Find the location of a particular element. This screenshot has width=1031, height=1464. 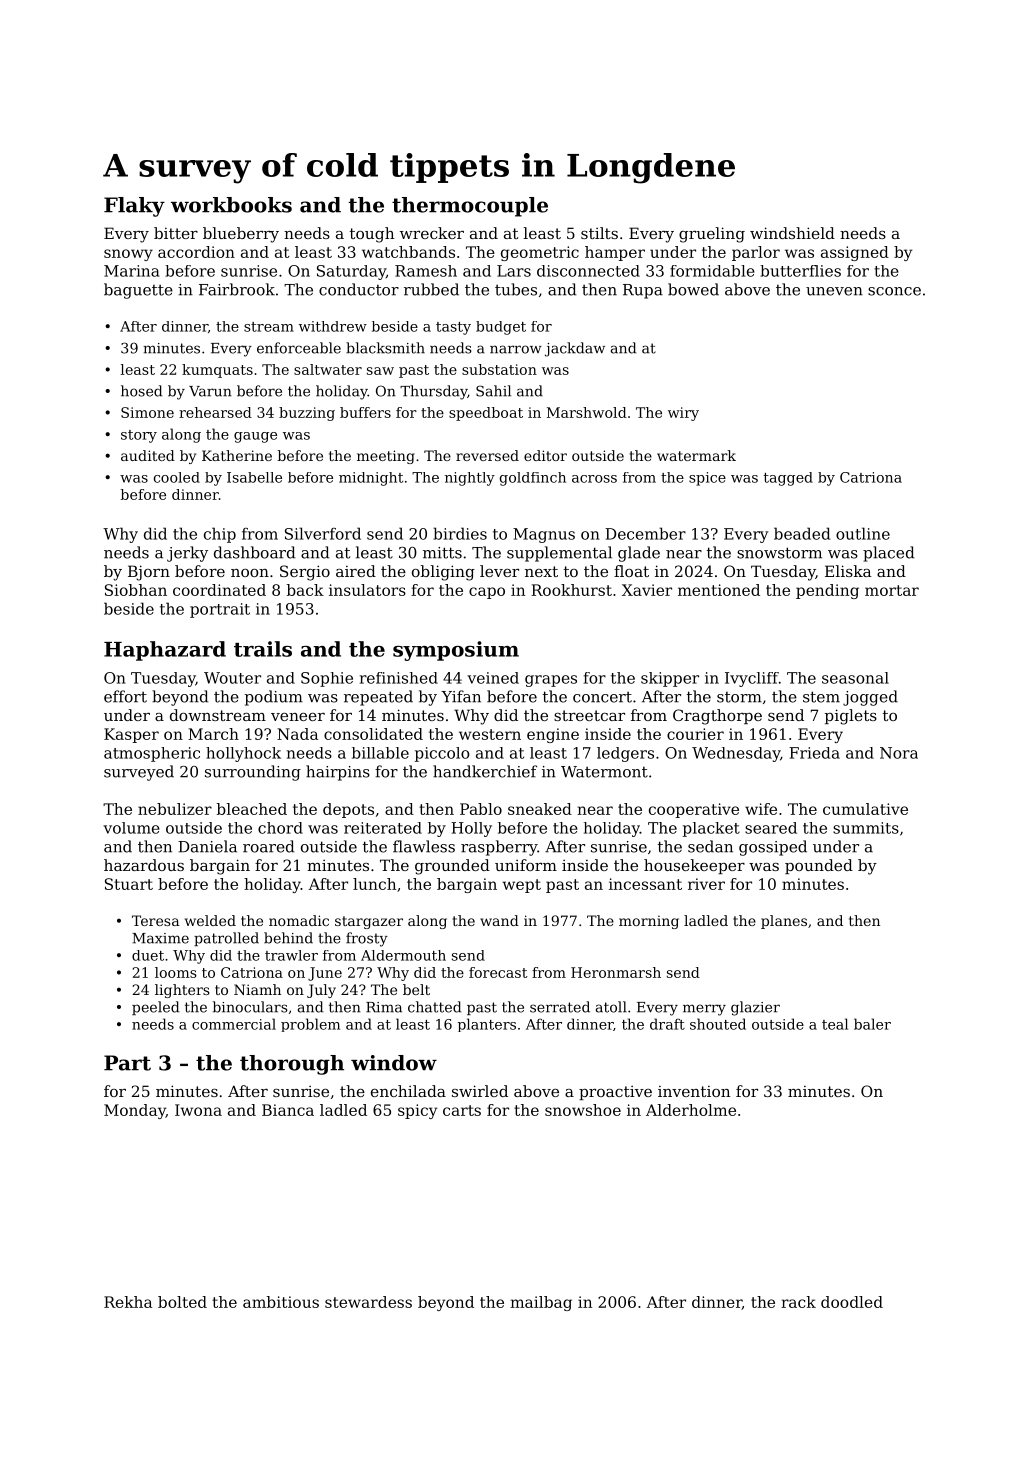

gauge is located at coordinates (255, 437).
